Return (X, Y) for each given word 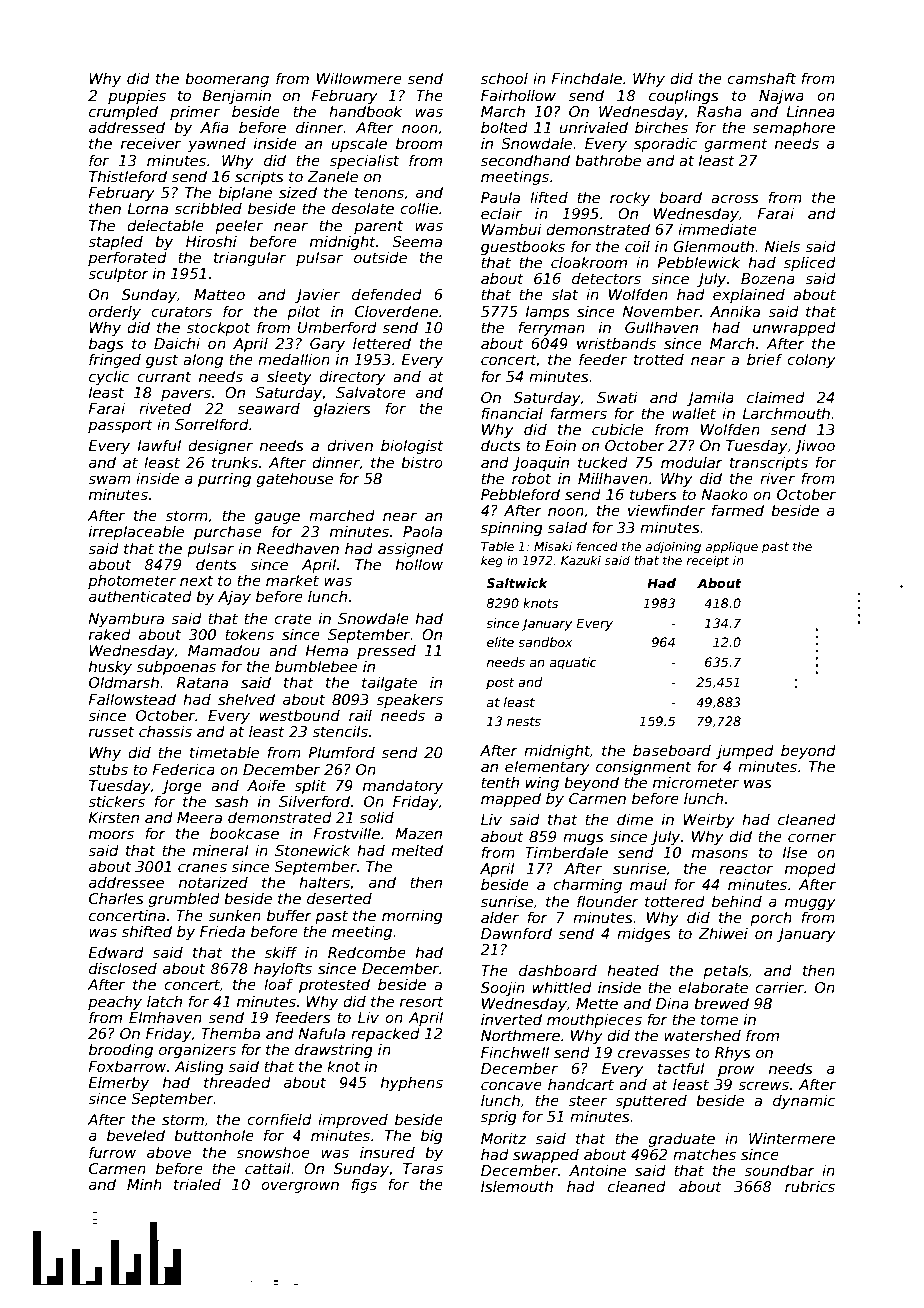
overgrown (300, 1187)
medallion (294, 359)
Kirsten (113, 817)
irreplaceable (136, 532)
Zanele (332, 176)
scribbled (208, 208)
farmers (578, 413)
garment (736, 145)
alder (500, 917)
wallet (694, 413)
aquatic (573, 663)
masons (720, 853)
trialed (197, 1184)
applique (732, 547)
